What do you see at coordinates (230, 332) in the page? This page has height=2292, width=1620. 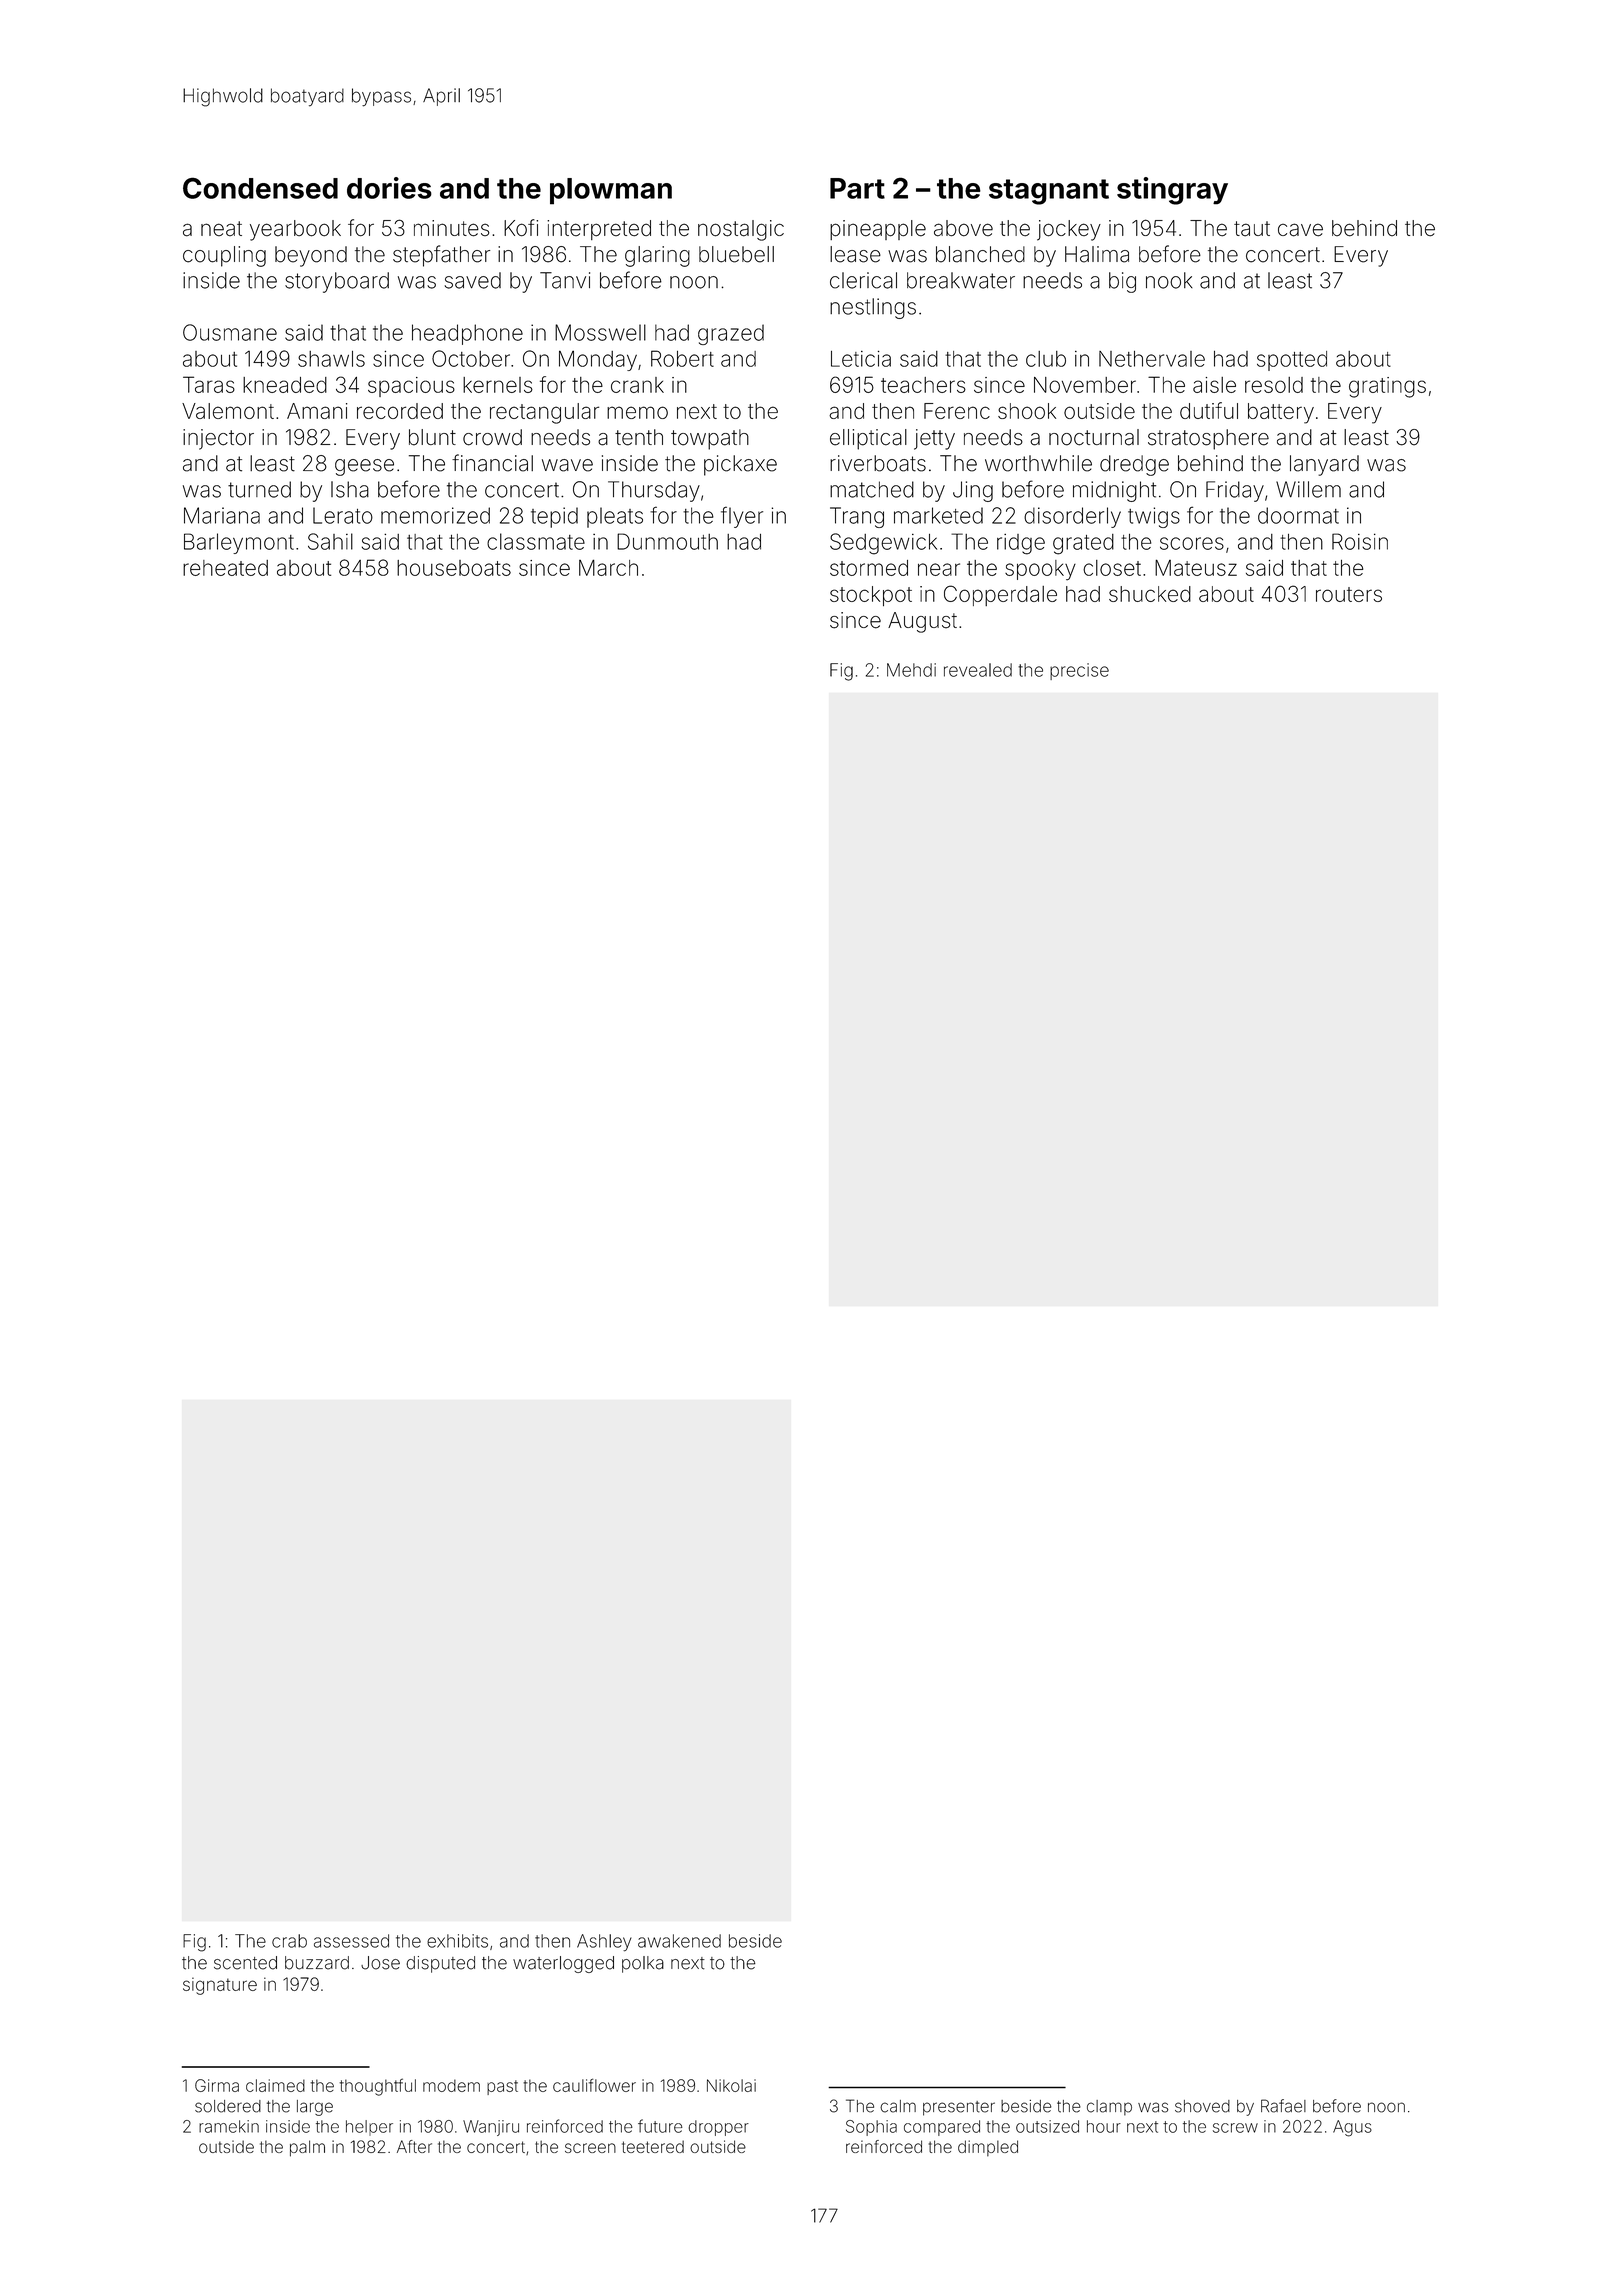 I see `Ousmane` at bounding box center [230, 332].
